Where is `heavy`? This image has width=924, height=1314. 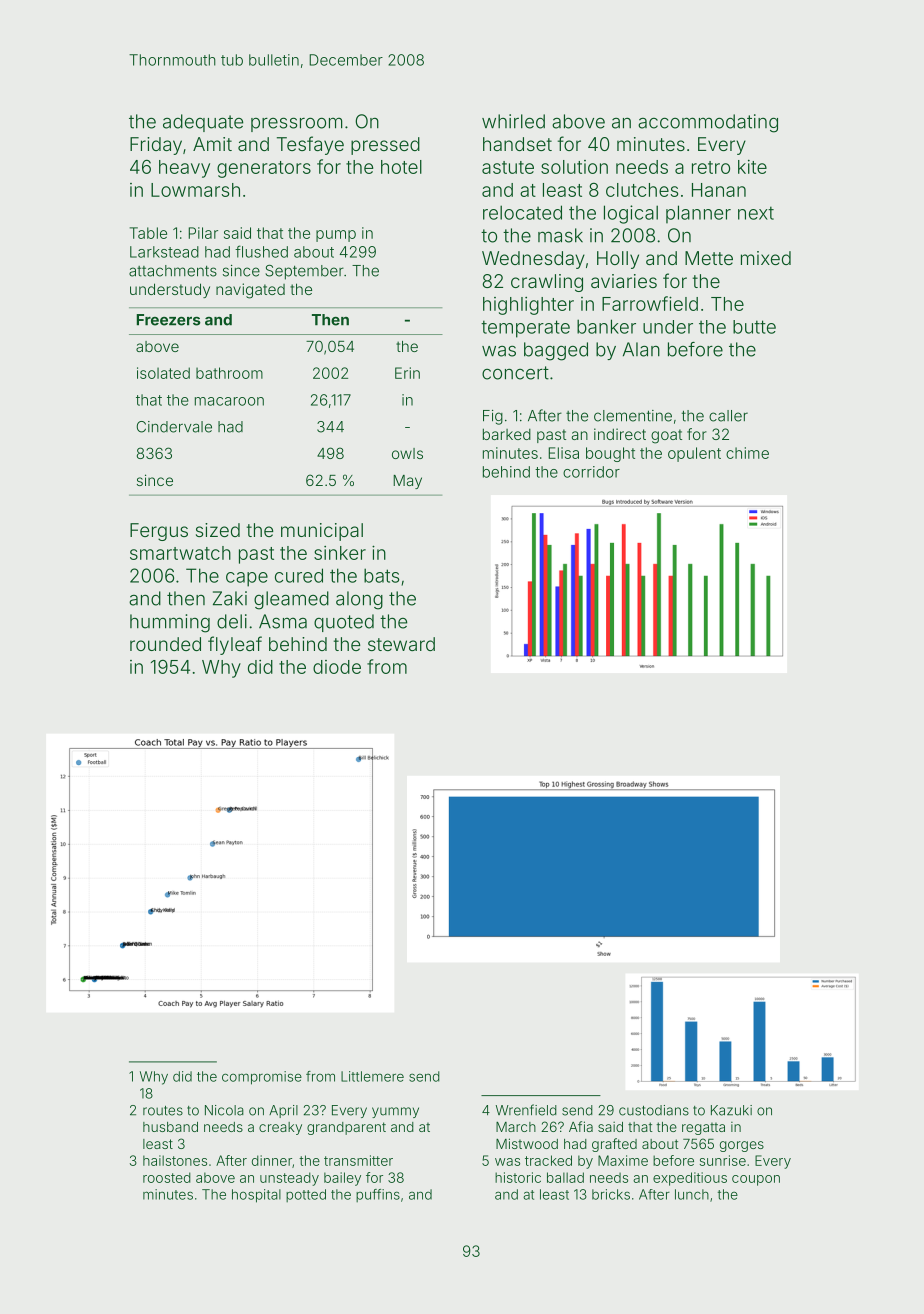
heavy is located at coordinates (184, 169).
